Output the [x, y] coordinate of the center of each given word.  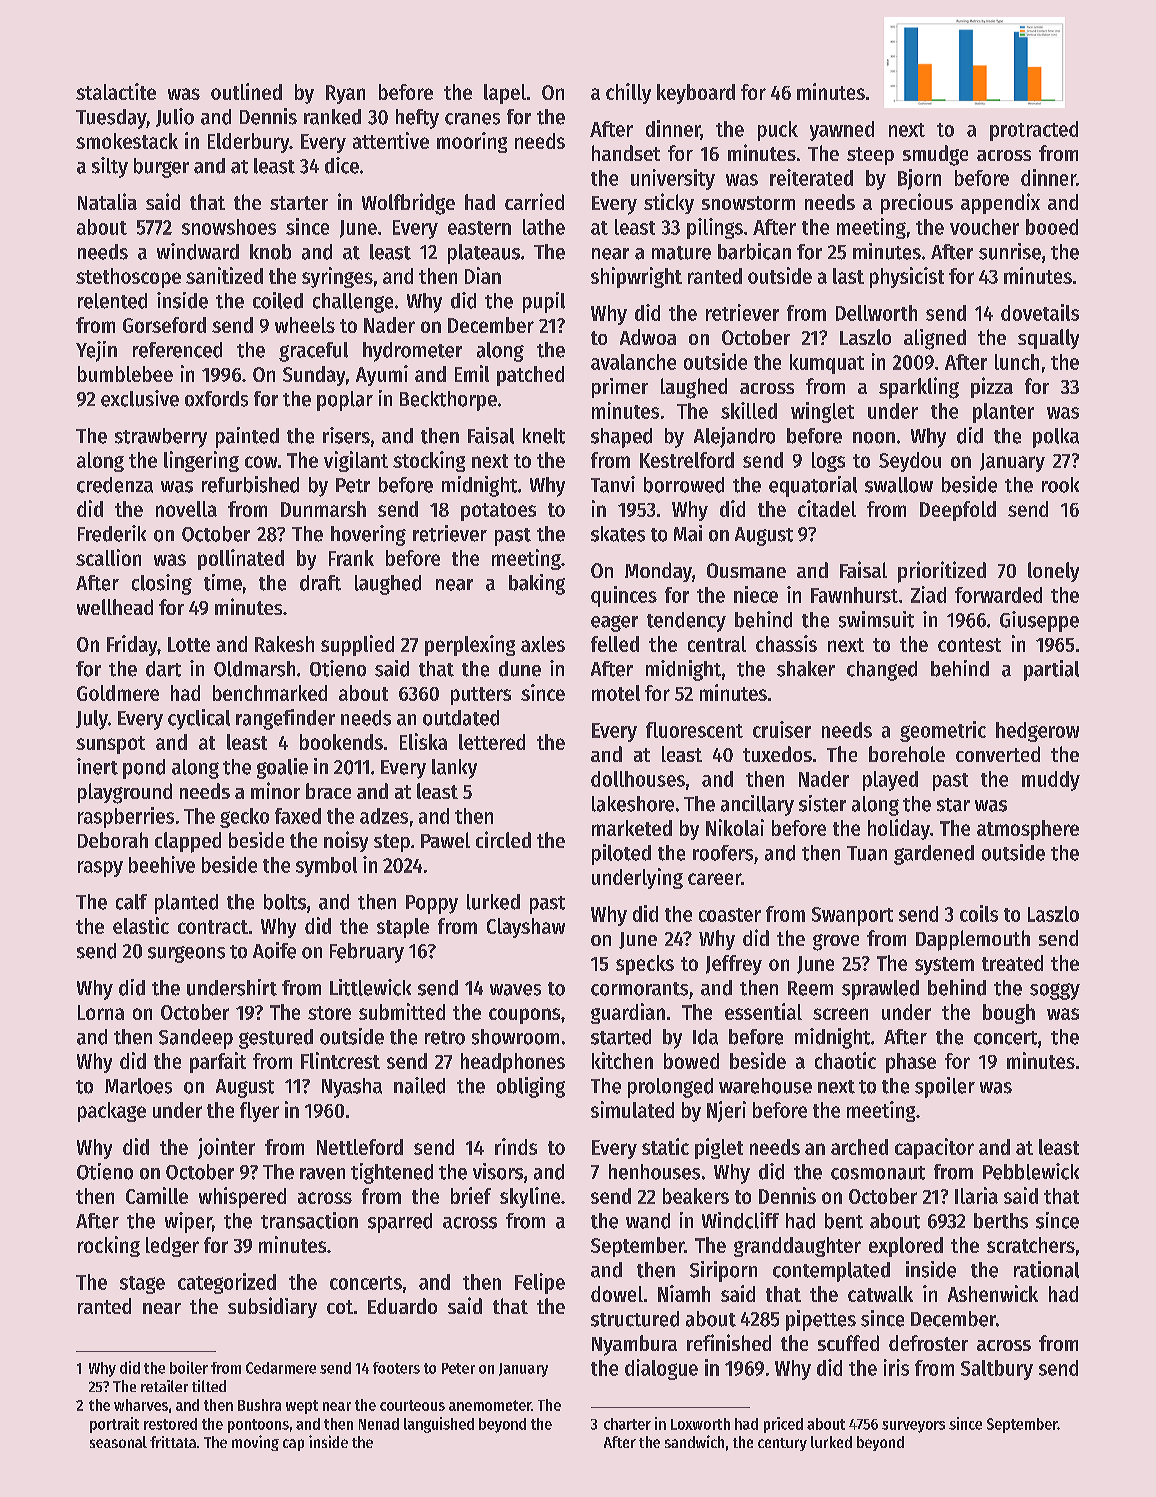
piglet [719, 1148]
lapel [505, 94]
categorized [227, 1283]
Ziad [928, 594]
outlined [246, 91]
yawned [842, 131]
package [112, 1112]
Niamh [684, 1293]
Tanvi [613, 484]
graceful [313, 352]
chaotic [845, 1060]
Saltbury [997, 1370]
